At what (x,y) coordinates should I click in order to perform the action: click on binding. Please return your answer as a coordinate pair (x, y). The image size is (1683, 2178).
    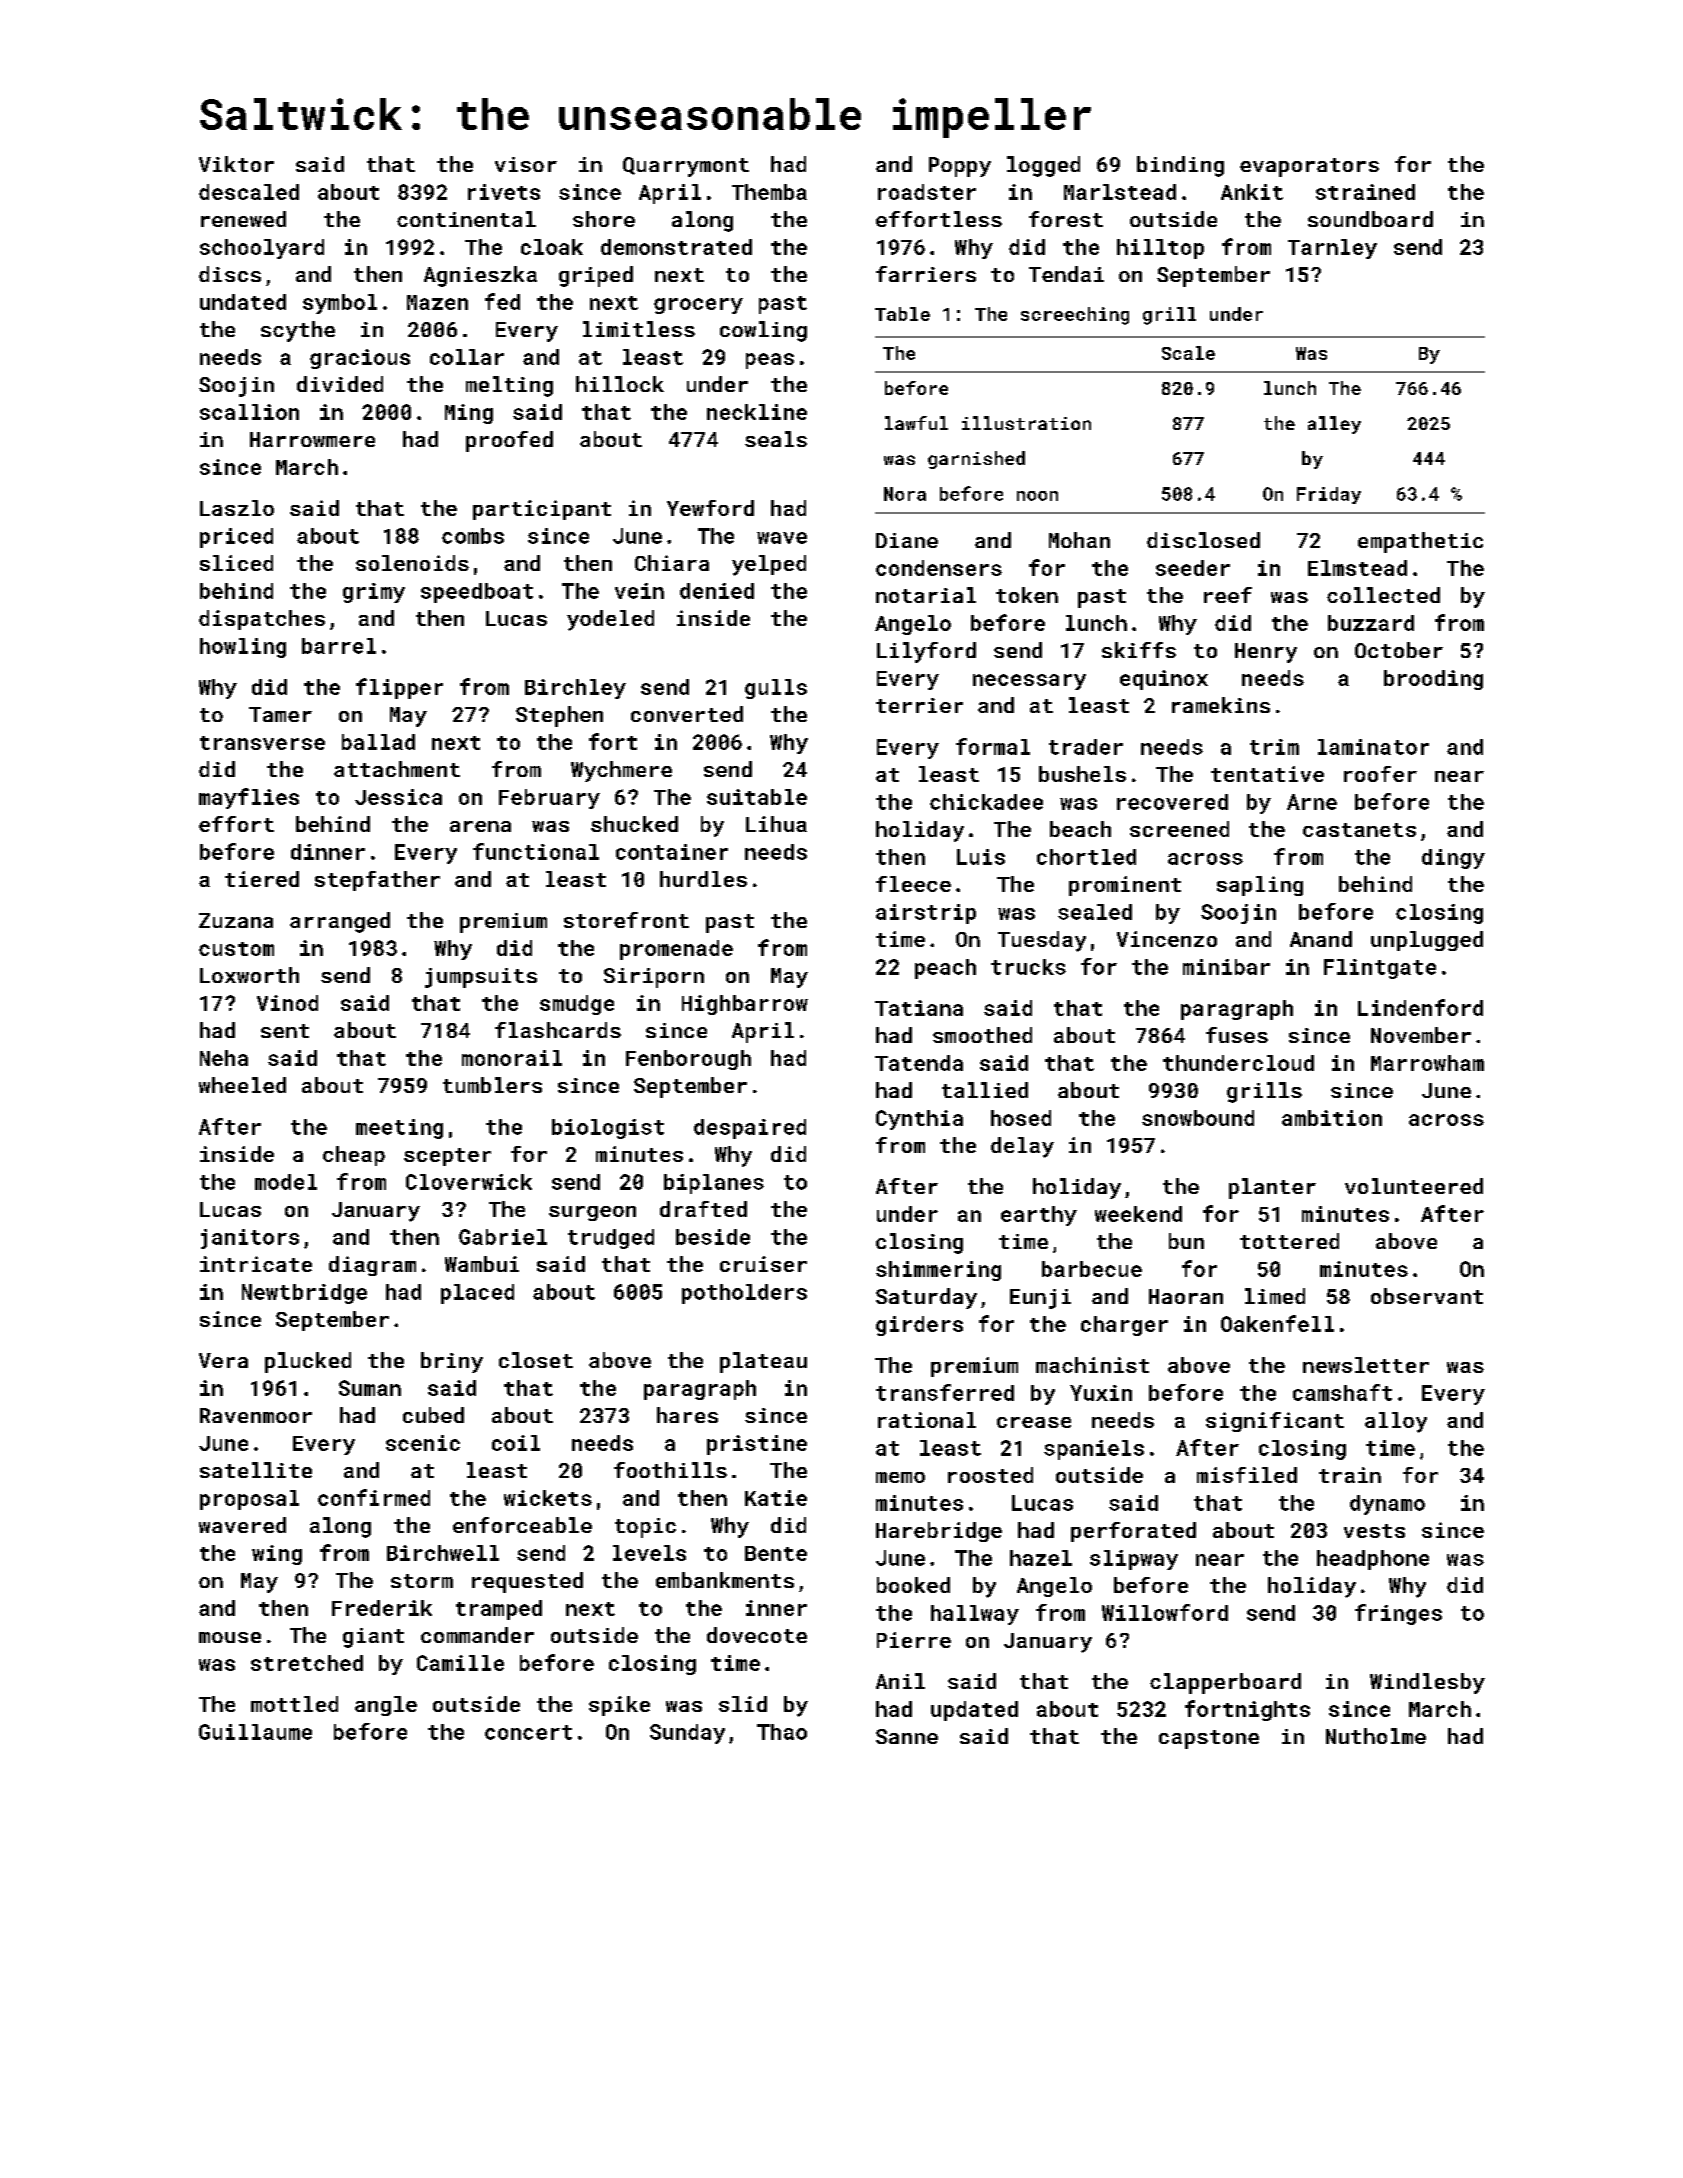
    Looking at the image, I should click on (1180, 166).
